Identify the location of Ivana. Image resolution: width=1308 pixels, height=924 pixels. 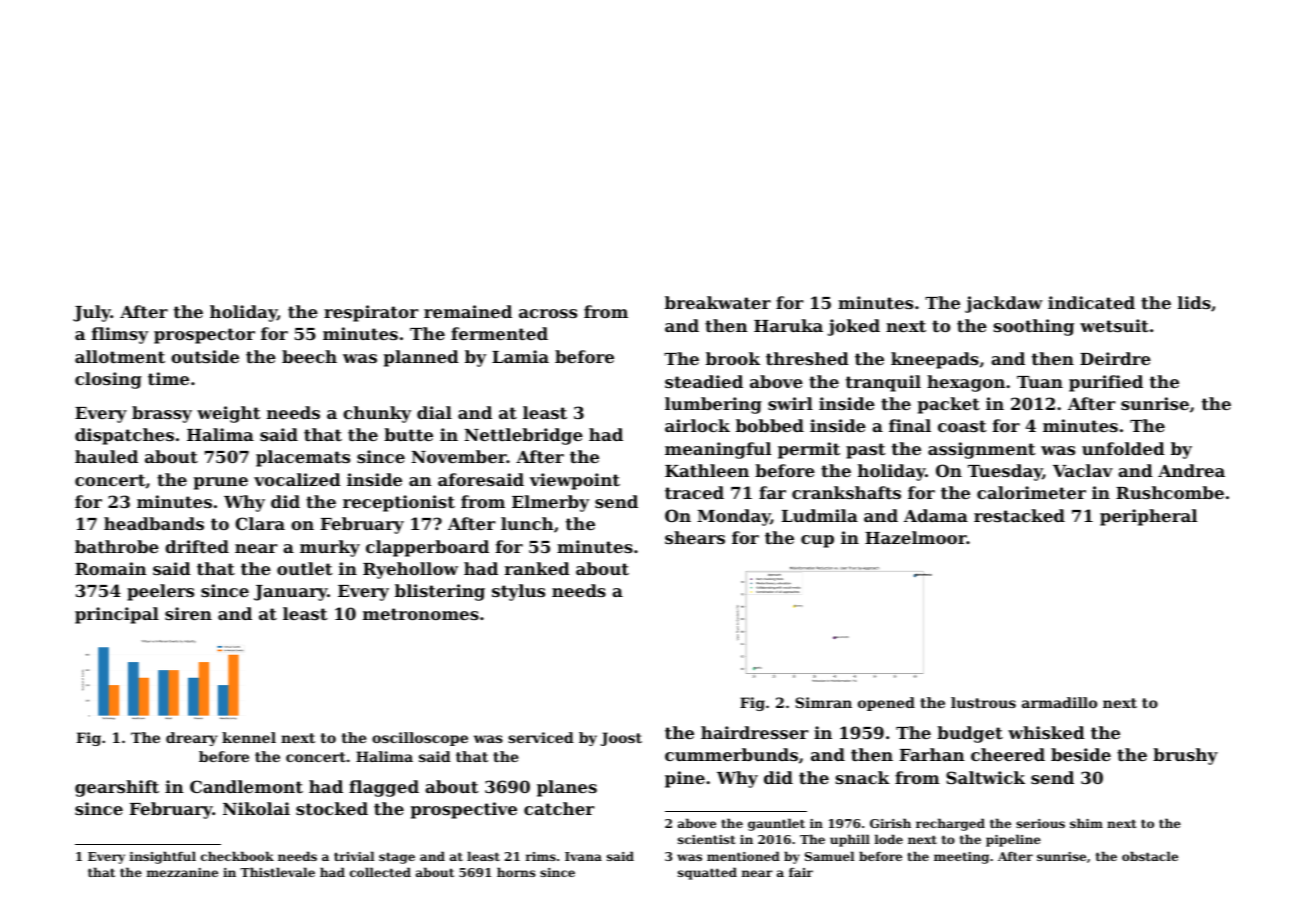
(583, 856).
